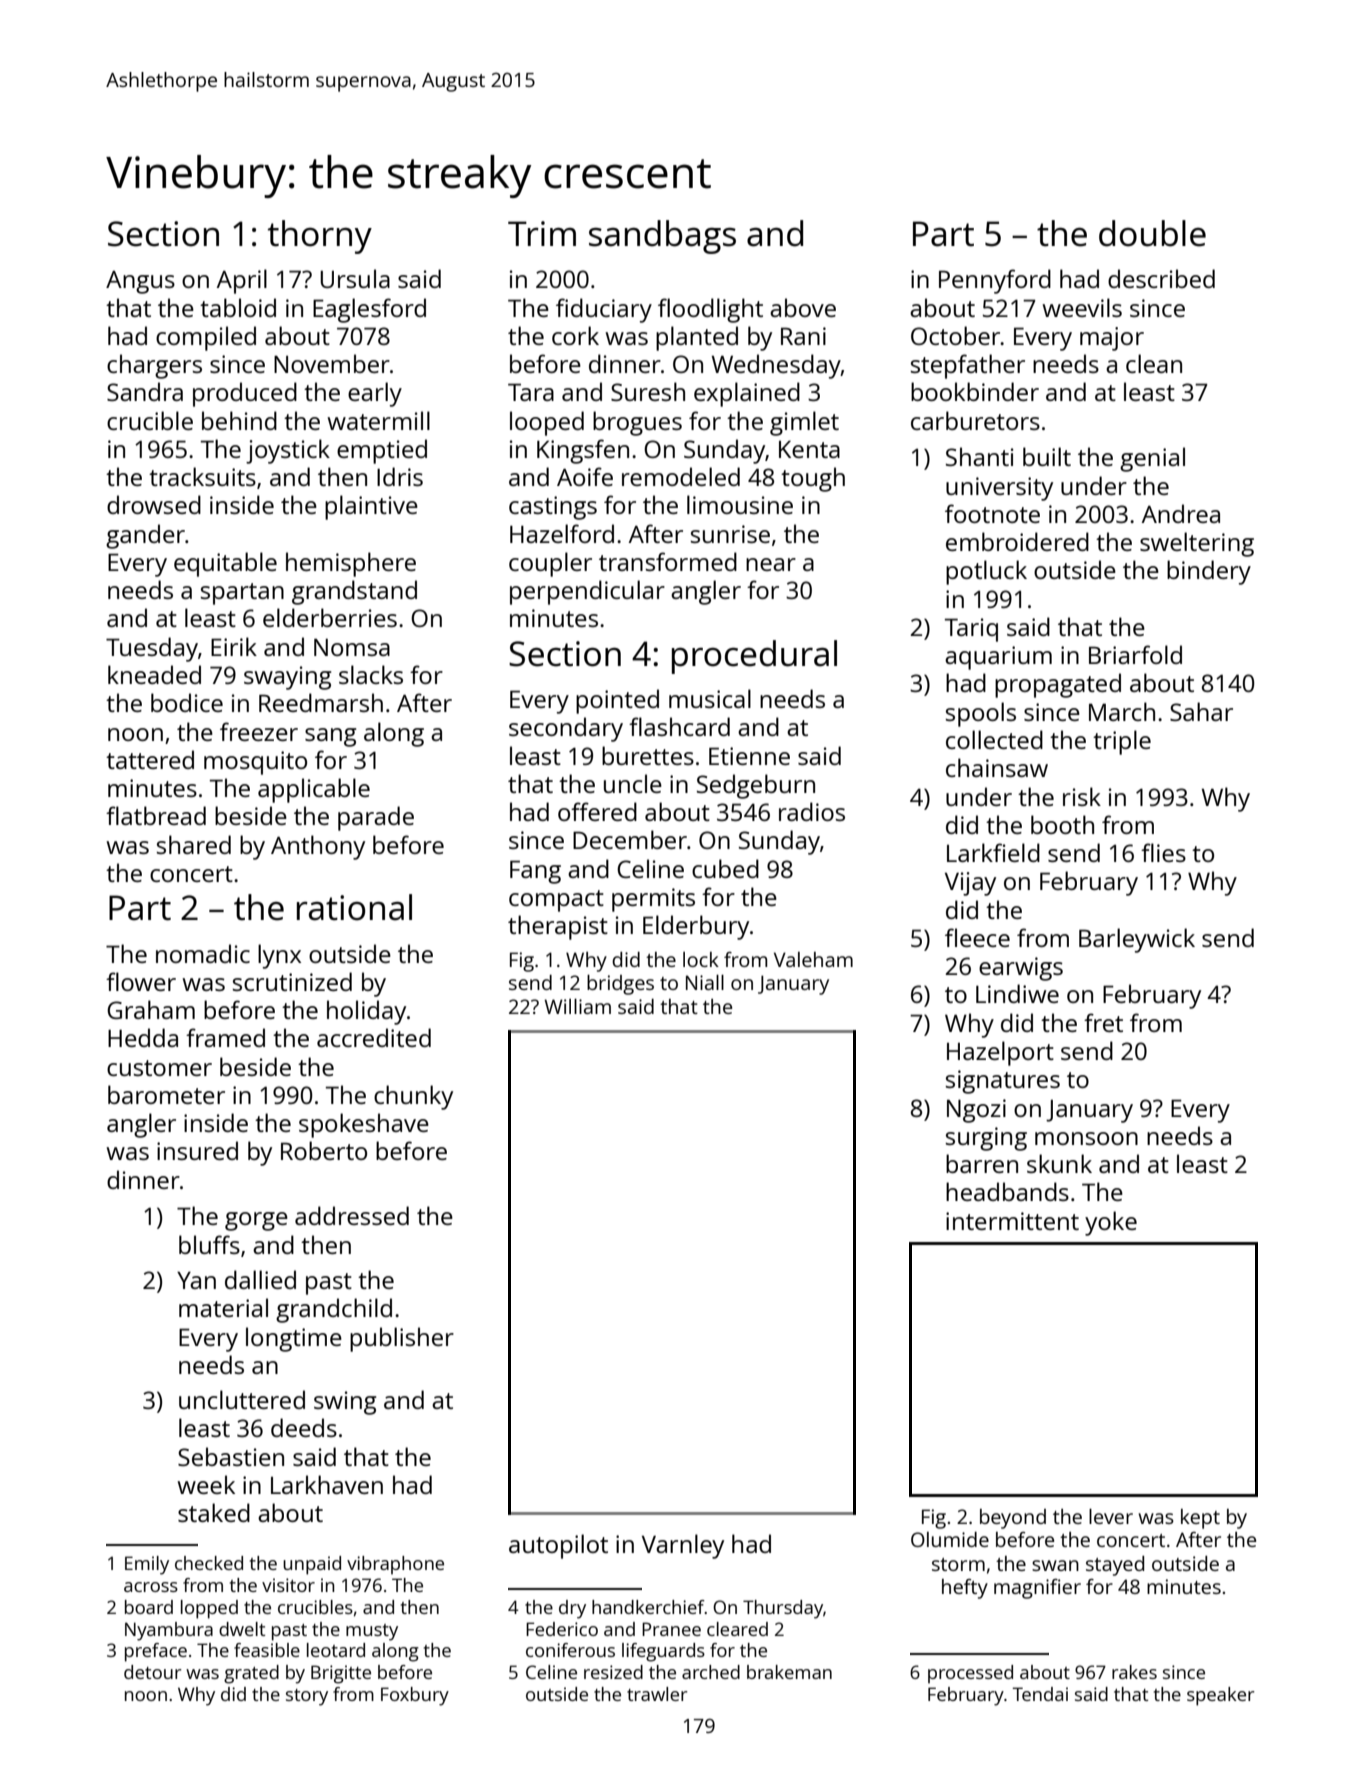 The image size is (1364, 1765). I want to click on material, so click(223, 1307).
